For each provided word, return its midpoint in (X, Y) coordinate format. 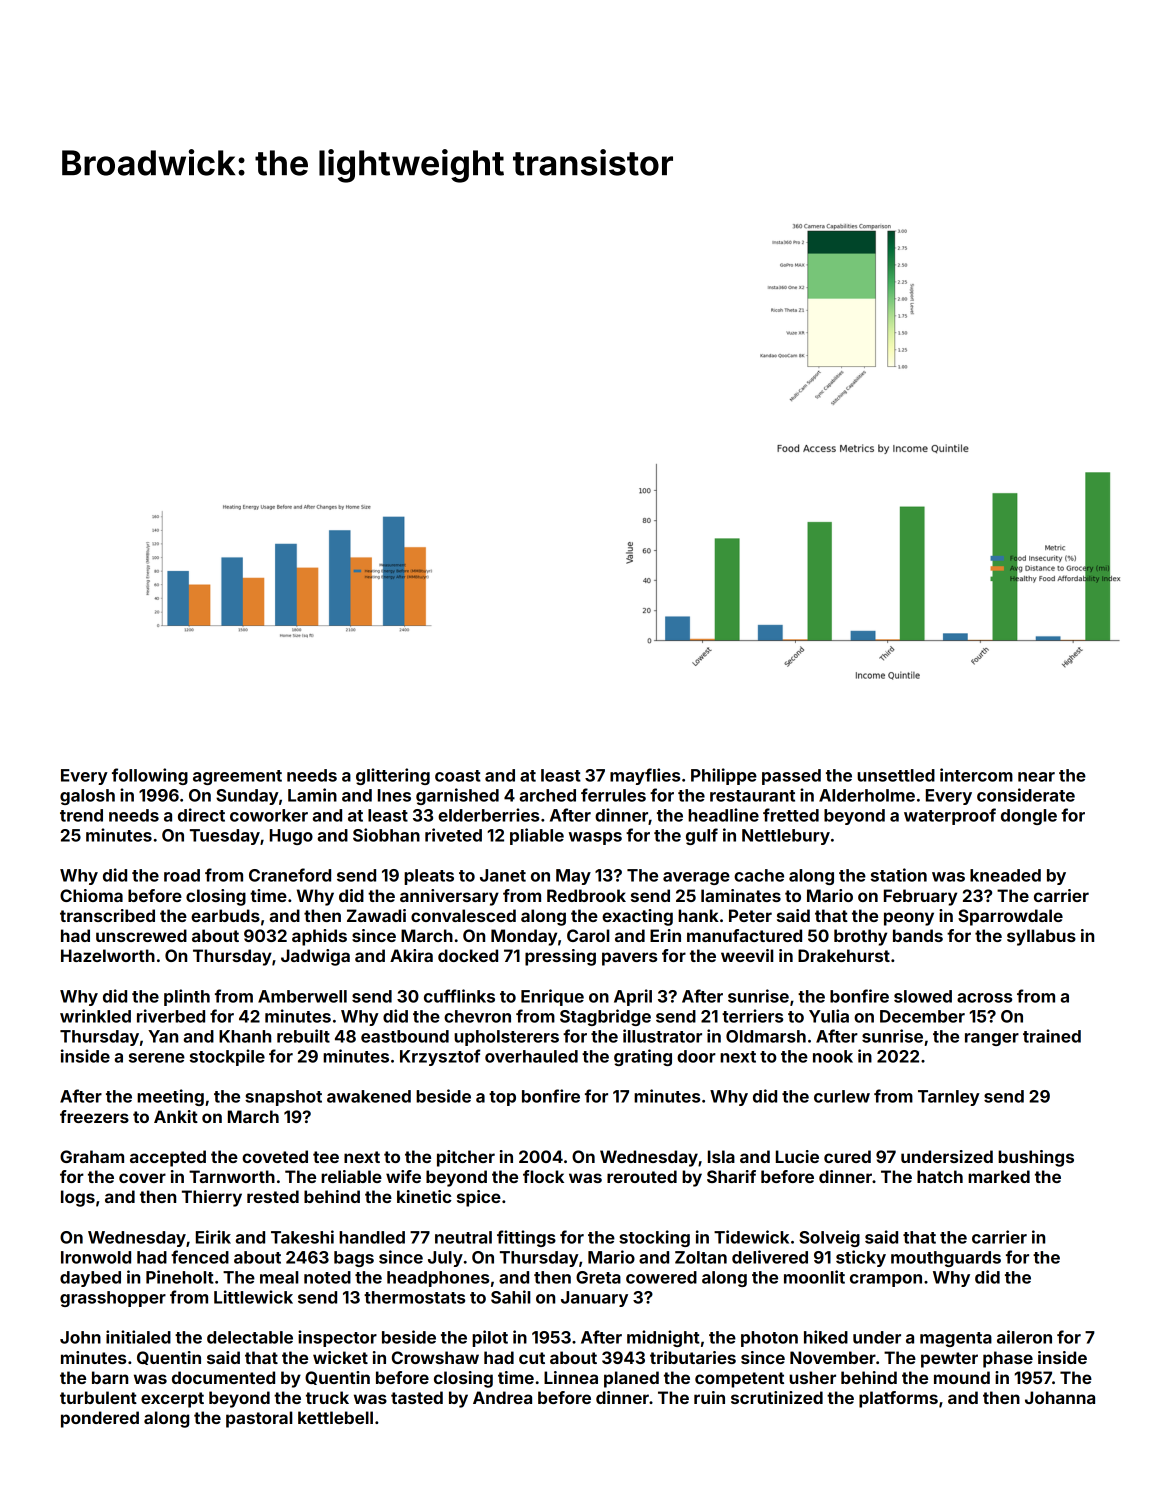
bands (918, 935)
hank (698, 915)
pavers (629, 959)
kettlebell (335, 1417)
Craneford (290, 875)
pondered (100, 1419)
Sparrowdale (1010, 917)
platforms (898, 1399)
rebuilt (303, 1036)
